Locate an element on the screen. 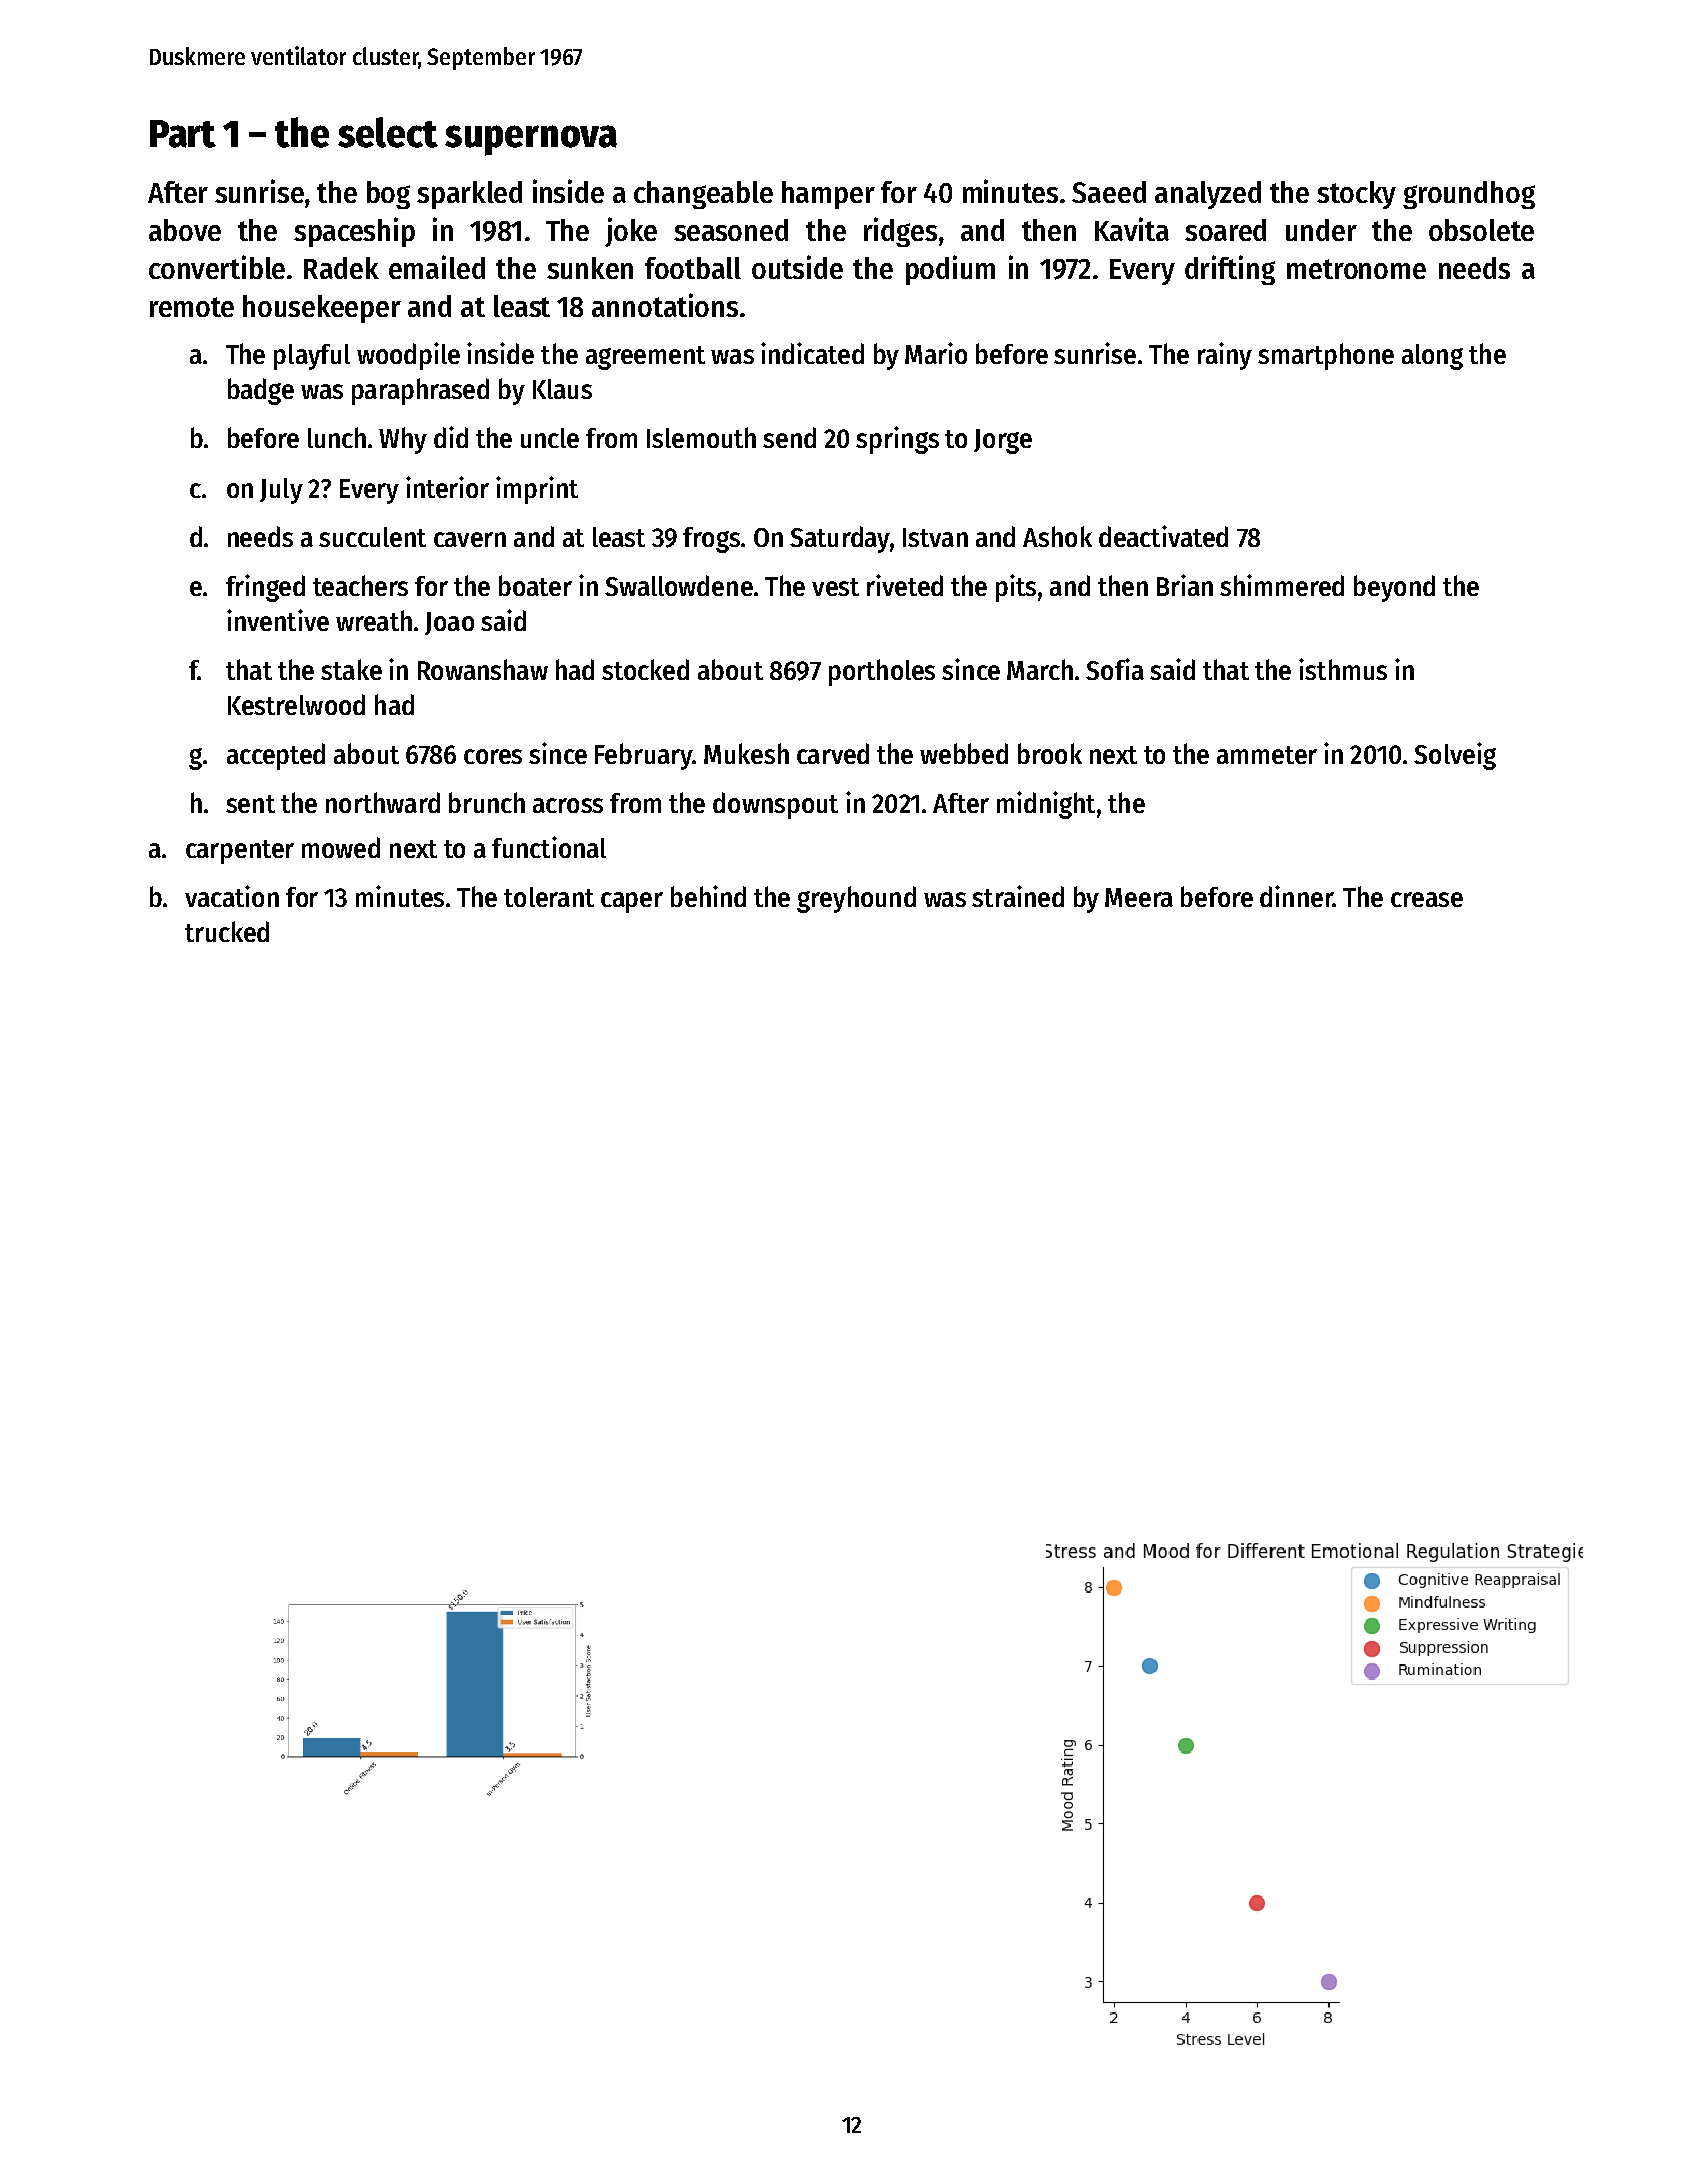 The image size is (1683, 2178). housekeeper is located at coordinates (322, 309).
